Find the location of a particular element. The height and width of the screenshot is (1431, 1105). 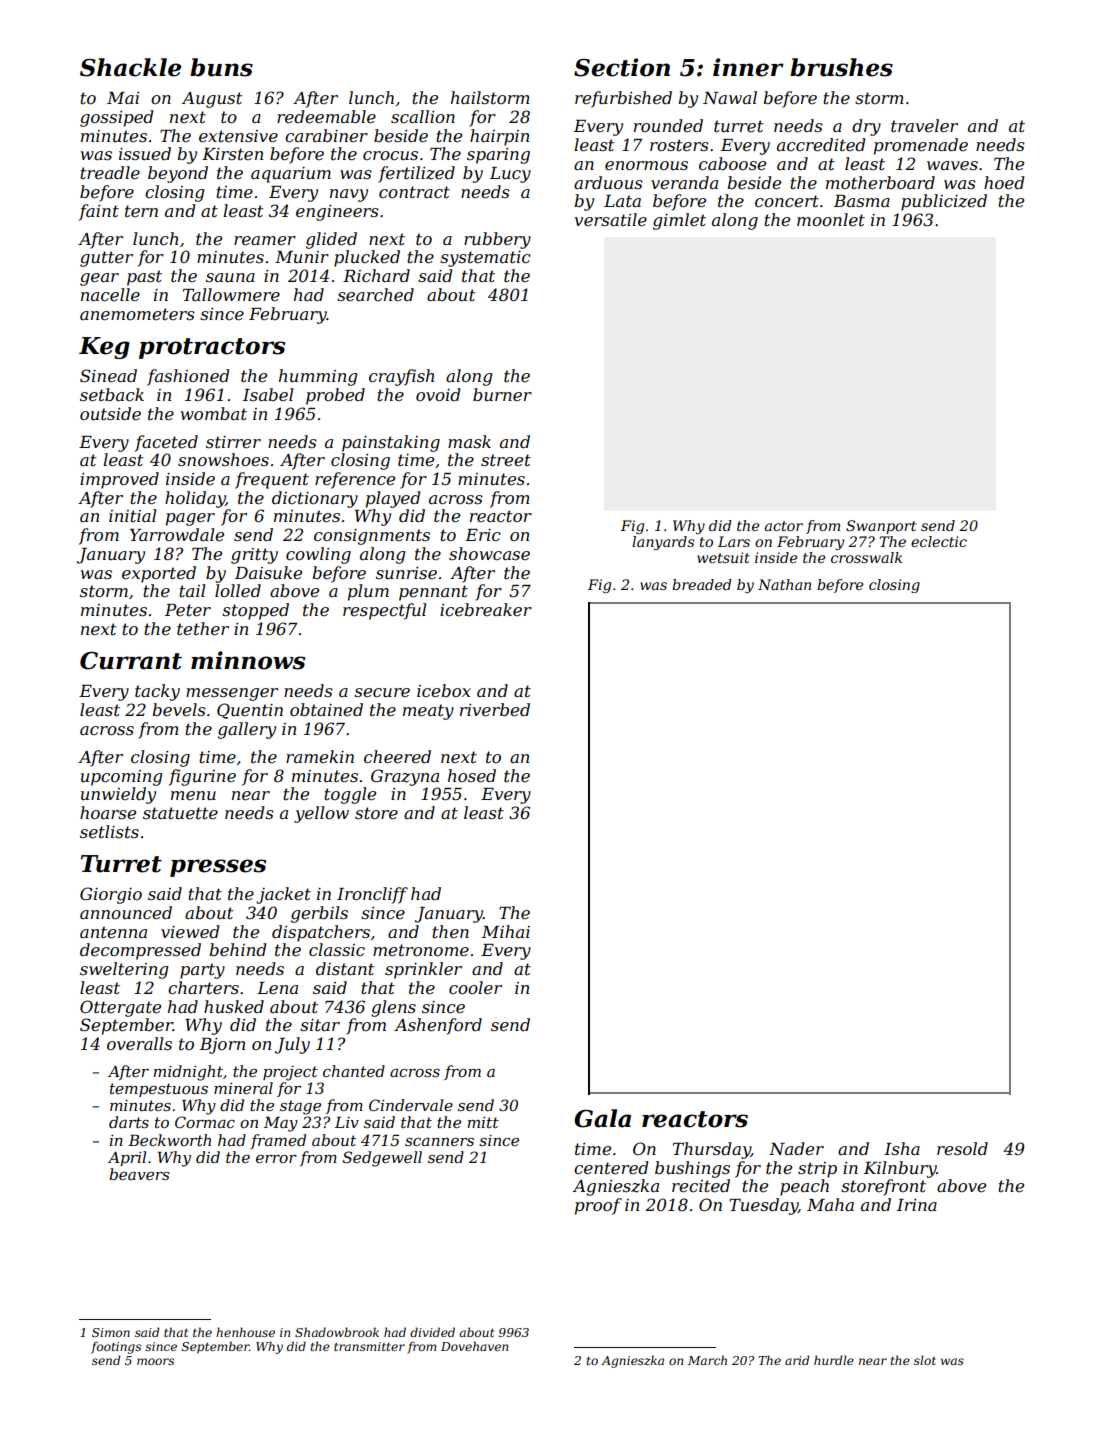

showcase is located at coordinates (489, 553).
